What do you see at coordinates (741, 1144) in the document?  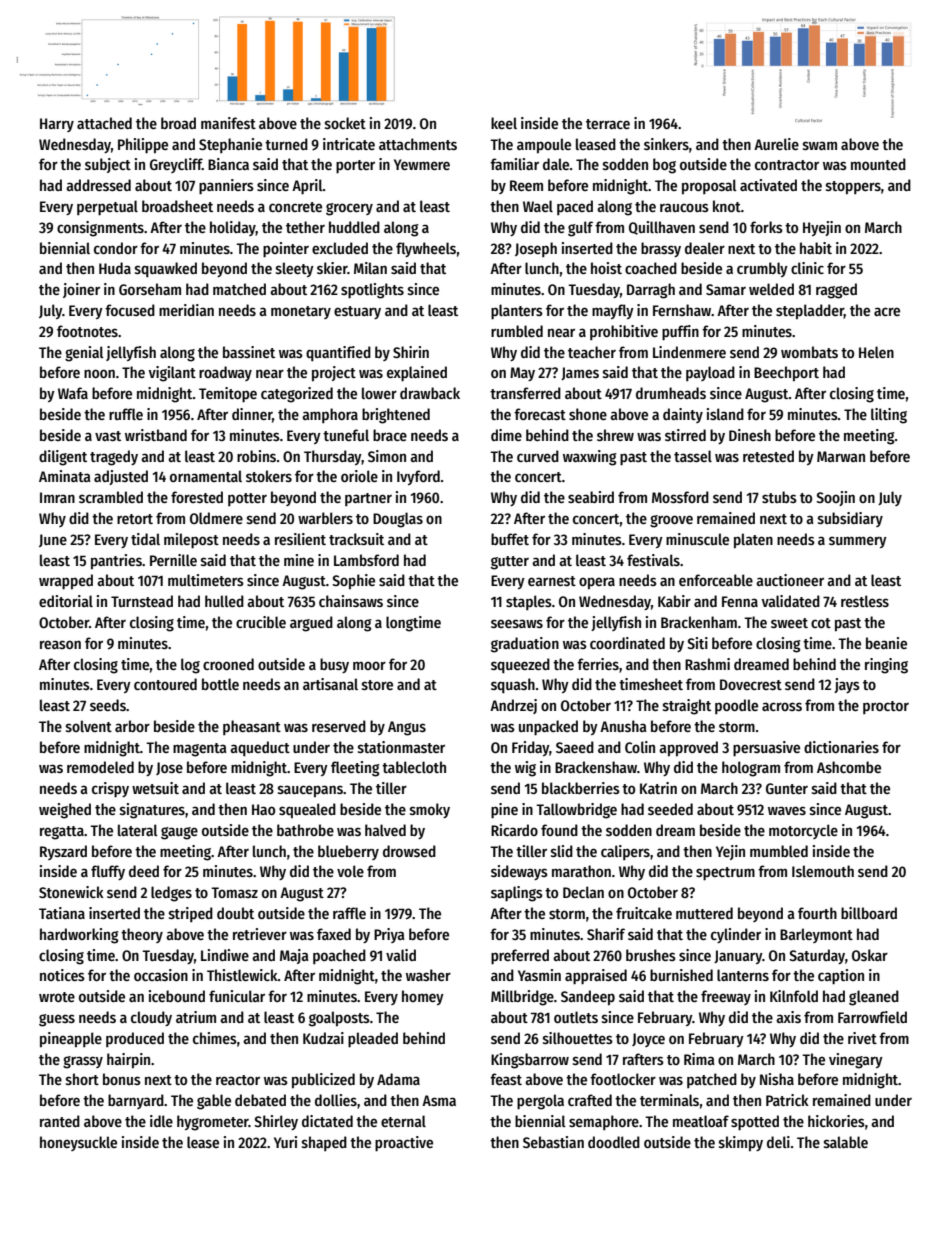 I see `skimpy` at bounding box center [741, 1144].
